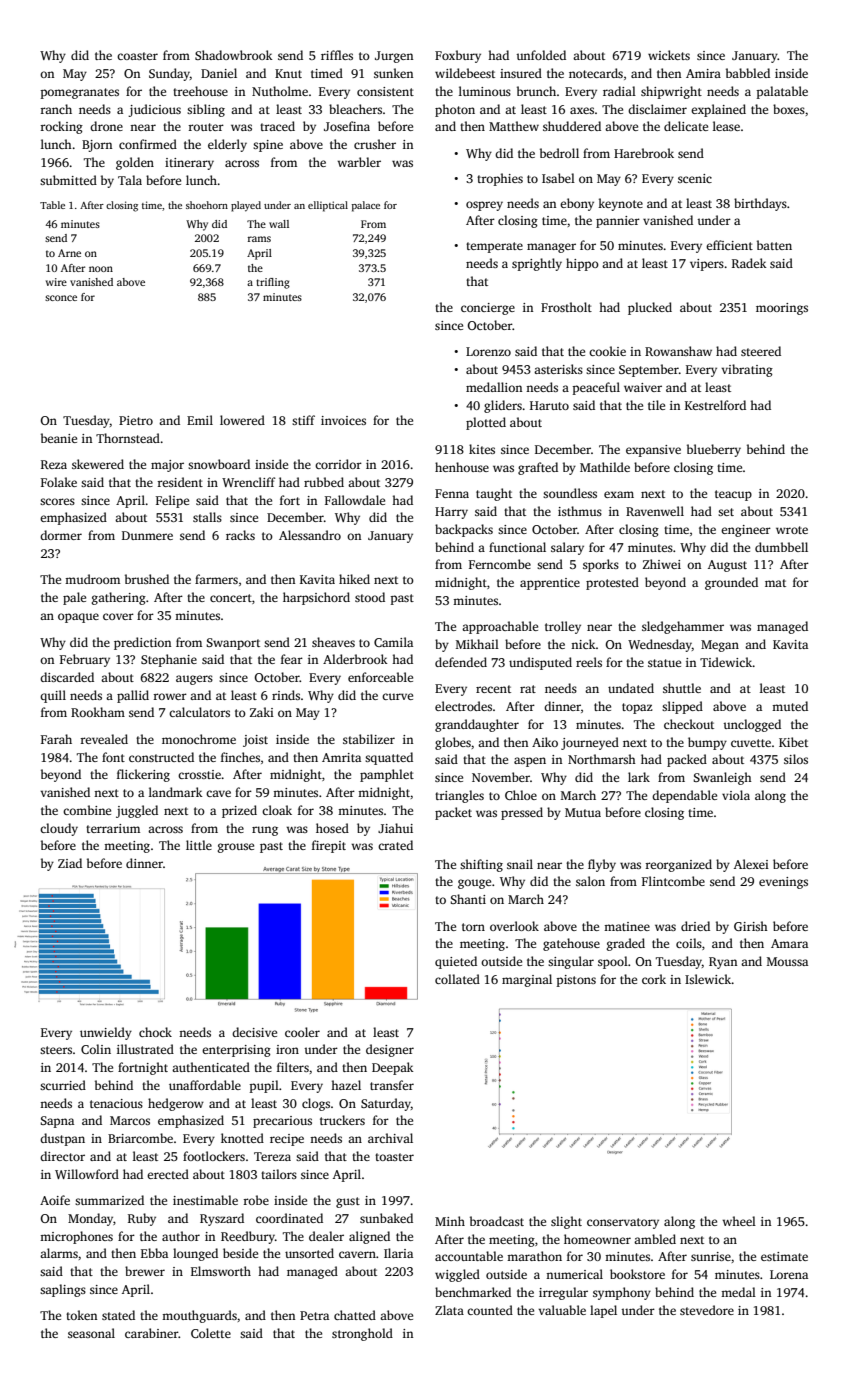 The width and height of the page is (849, 1400). Describe the element at coordinates (87, 810) in the page. I see `combine` at that location.
